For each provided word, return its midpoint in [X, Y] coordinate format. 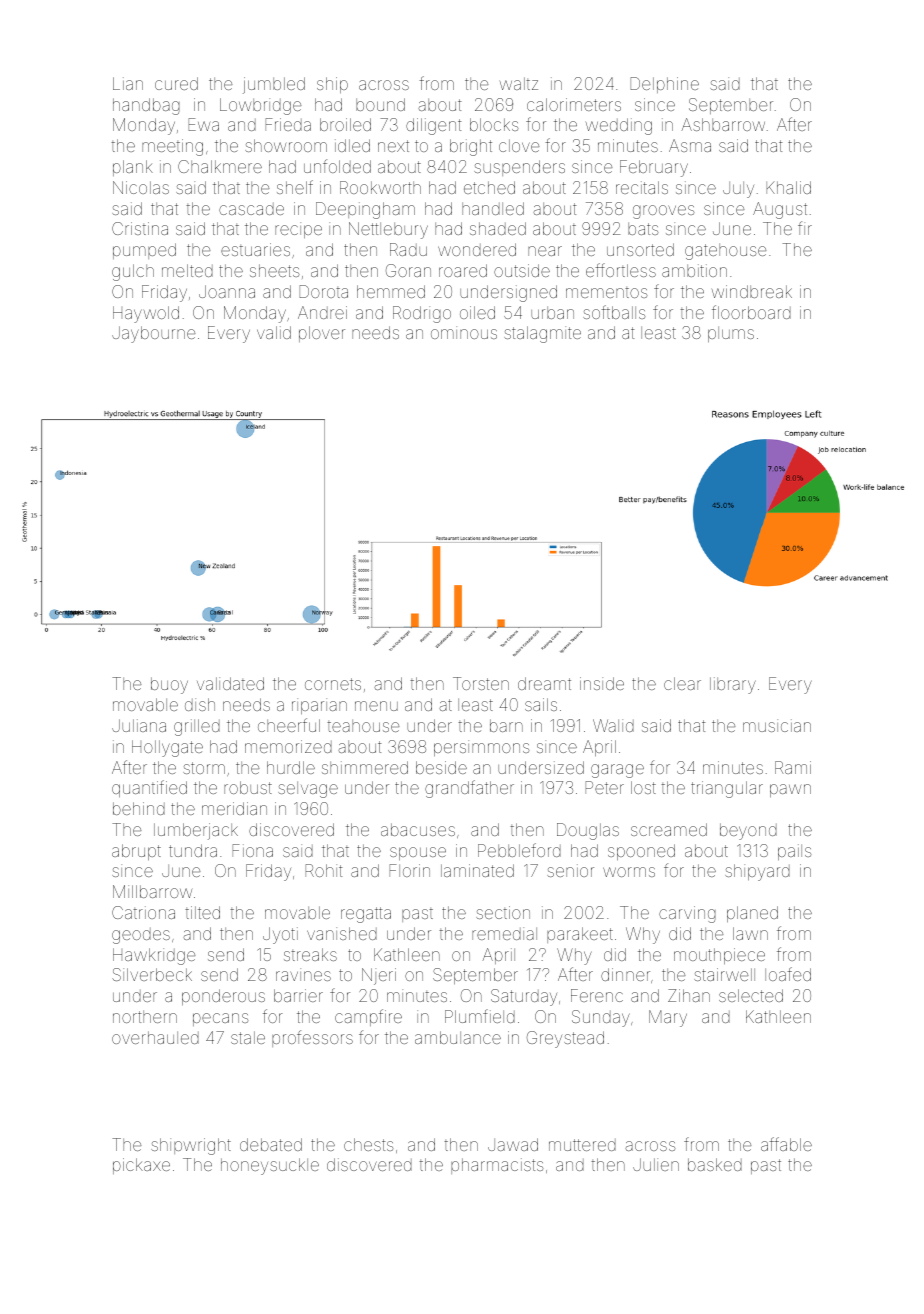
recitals [642, 187]
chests [369, 1144]
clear [682, 683]
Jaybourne [154, 334]
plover [322, 334]
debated [271, 1144]
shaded [498, 228]
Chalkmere [220, 166]
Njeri [379, 976]
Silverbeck [152, 974]
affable [786, 1144]
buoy [169, 685]
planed [752, 914]
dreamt [544, 683]
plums [731, 334]
